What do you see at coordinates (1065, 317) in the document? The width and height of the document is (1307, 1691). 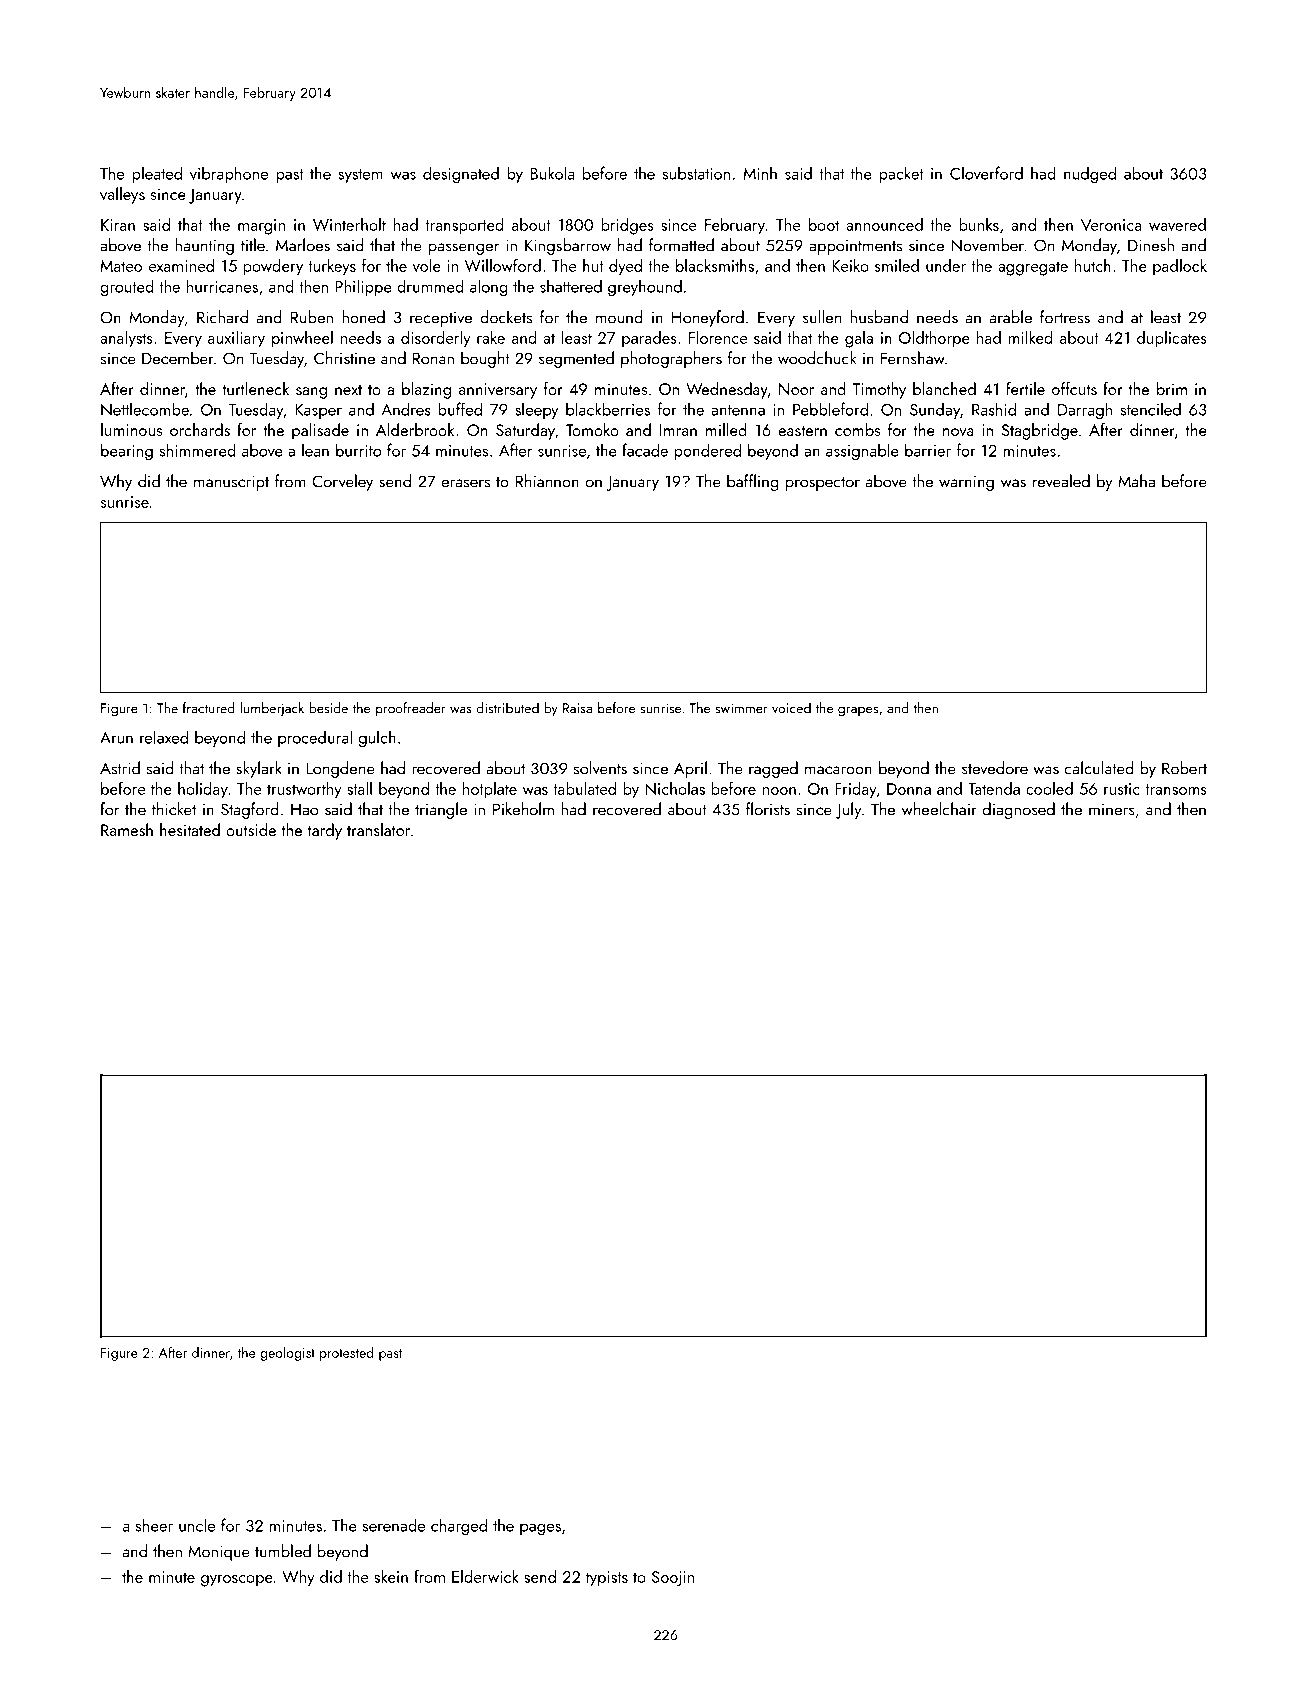 I see `fortress` at bounding box center [1065, 317].
